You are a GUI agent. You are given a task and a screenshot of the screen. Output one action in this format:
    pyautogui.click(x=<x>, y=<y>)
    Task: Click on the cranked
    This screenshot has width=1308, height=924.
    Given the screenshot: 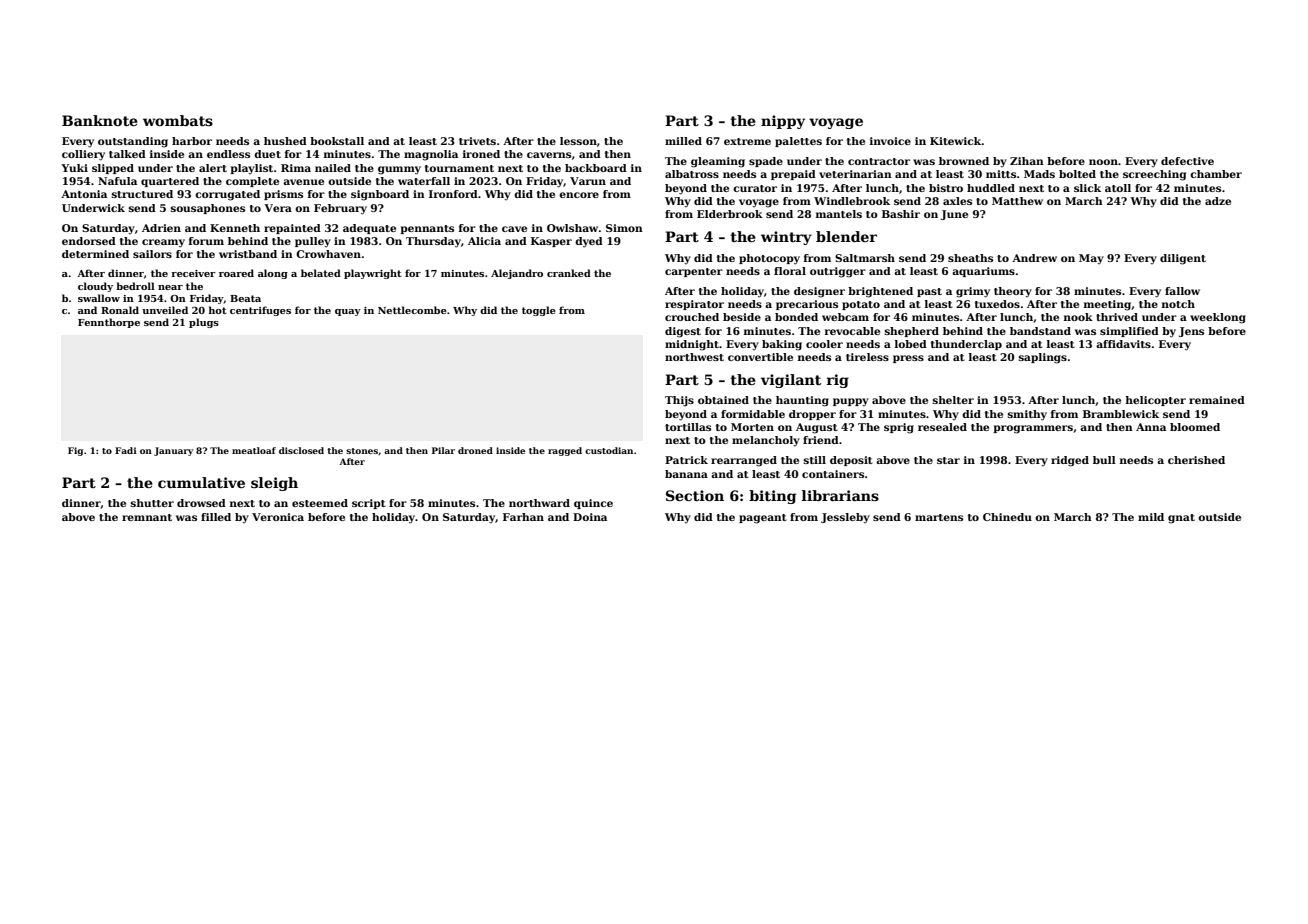 What is the action you would take?
    pyautogui.click(x=569, y=273)
